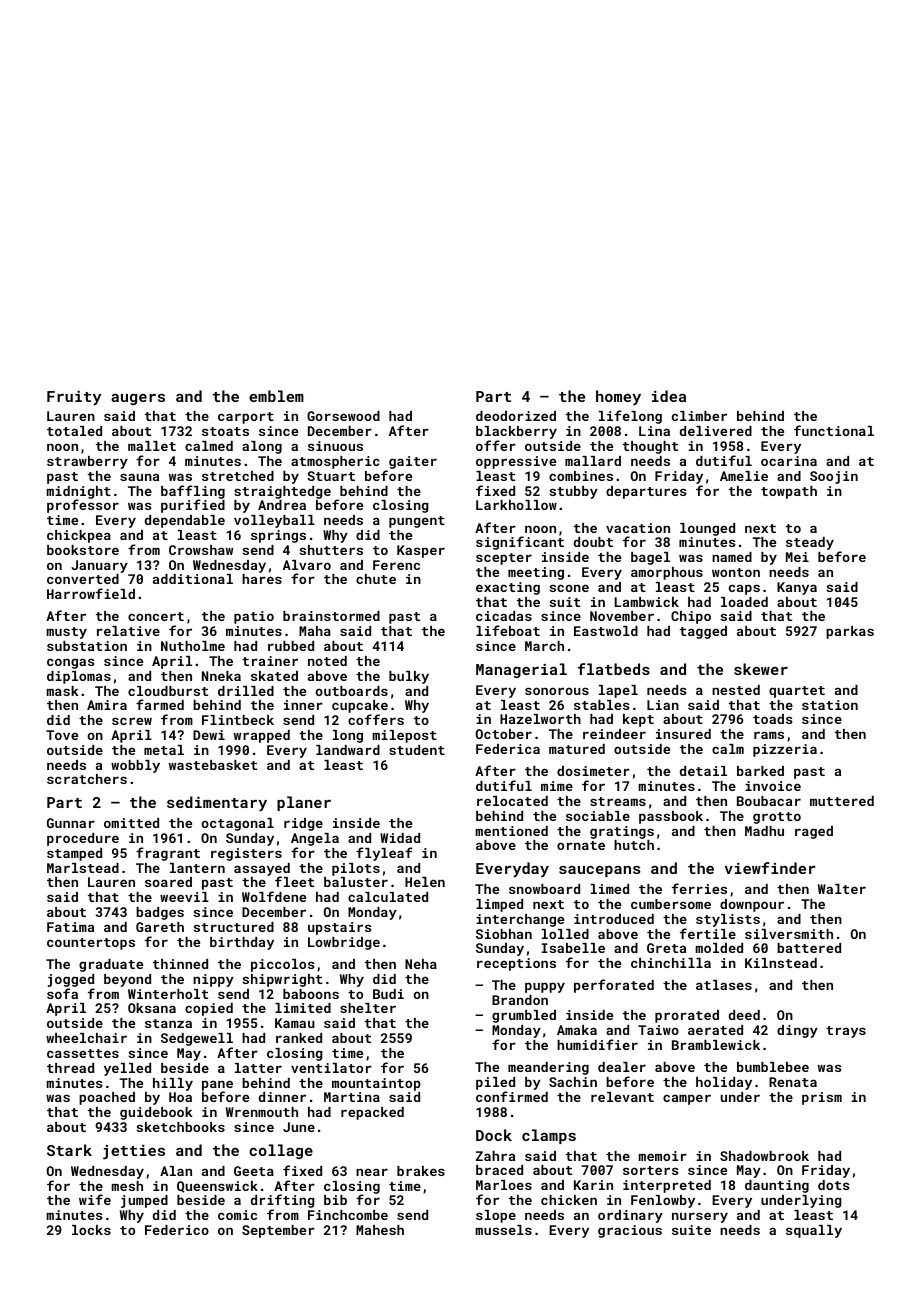  Describe the element at coordinates (87, 779) in the document. I see `scratchers` at that location.
